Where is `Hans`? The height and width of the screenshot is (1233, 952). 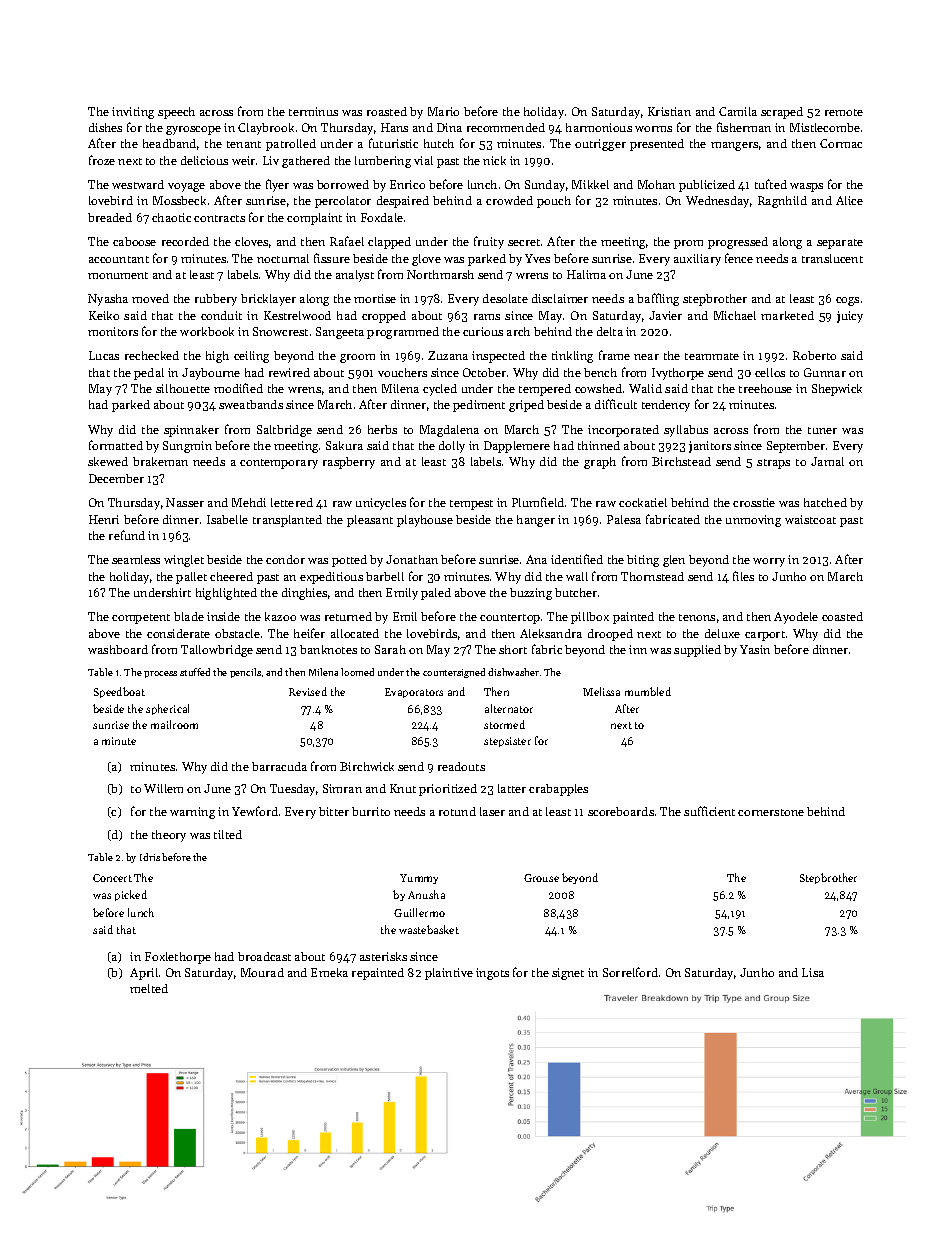 Hans is located at coordinates (394, 127).
